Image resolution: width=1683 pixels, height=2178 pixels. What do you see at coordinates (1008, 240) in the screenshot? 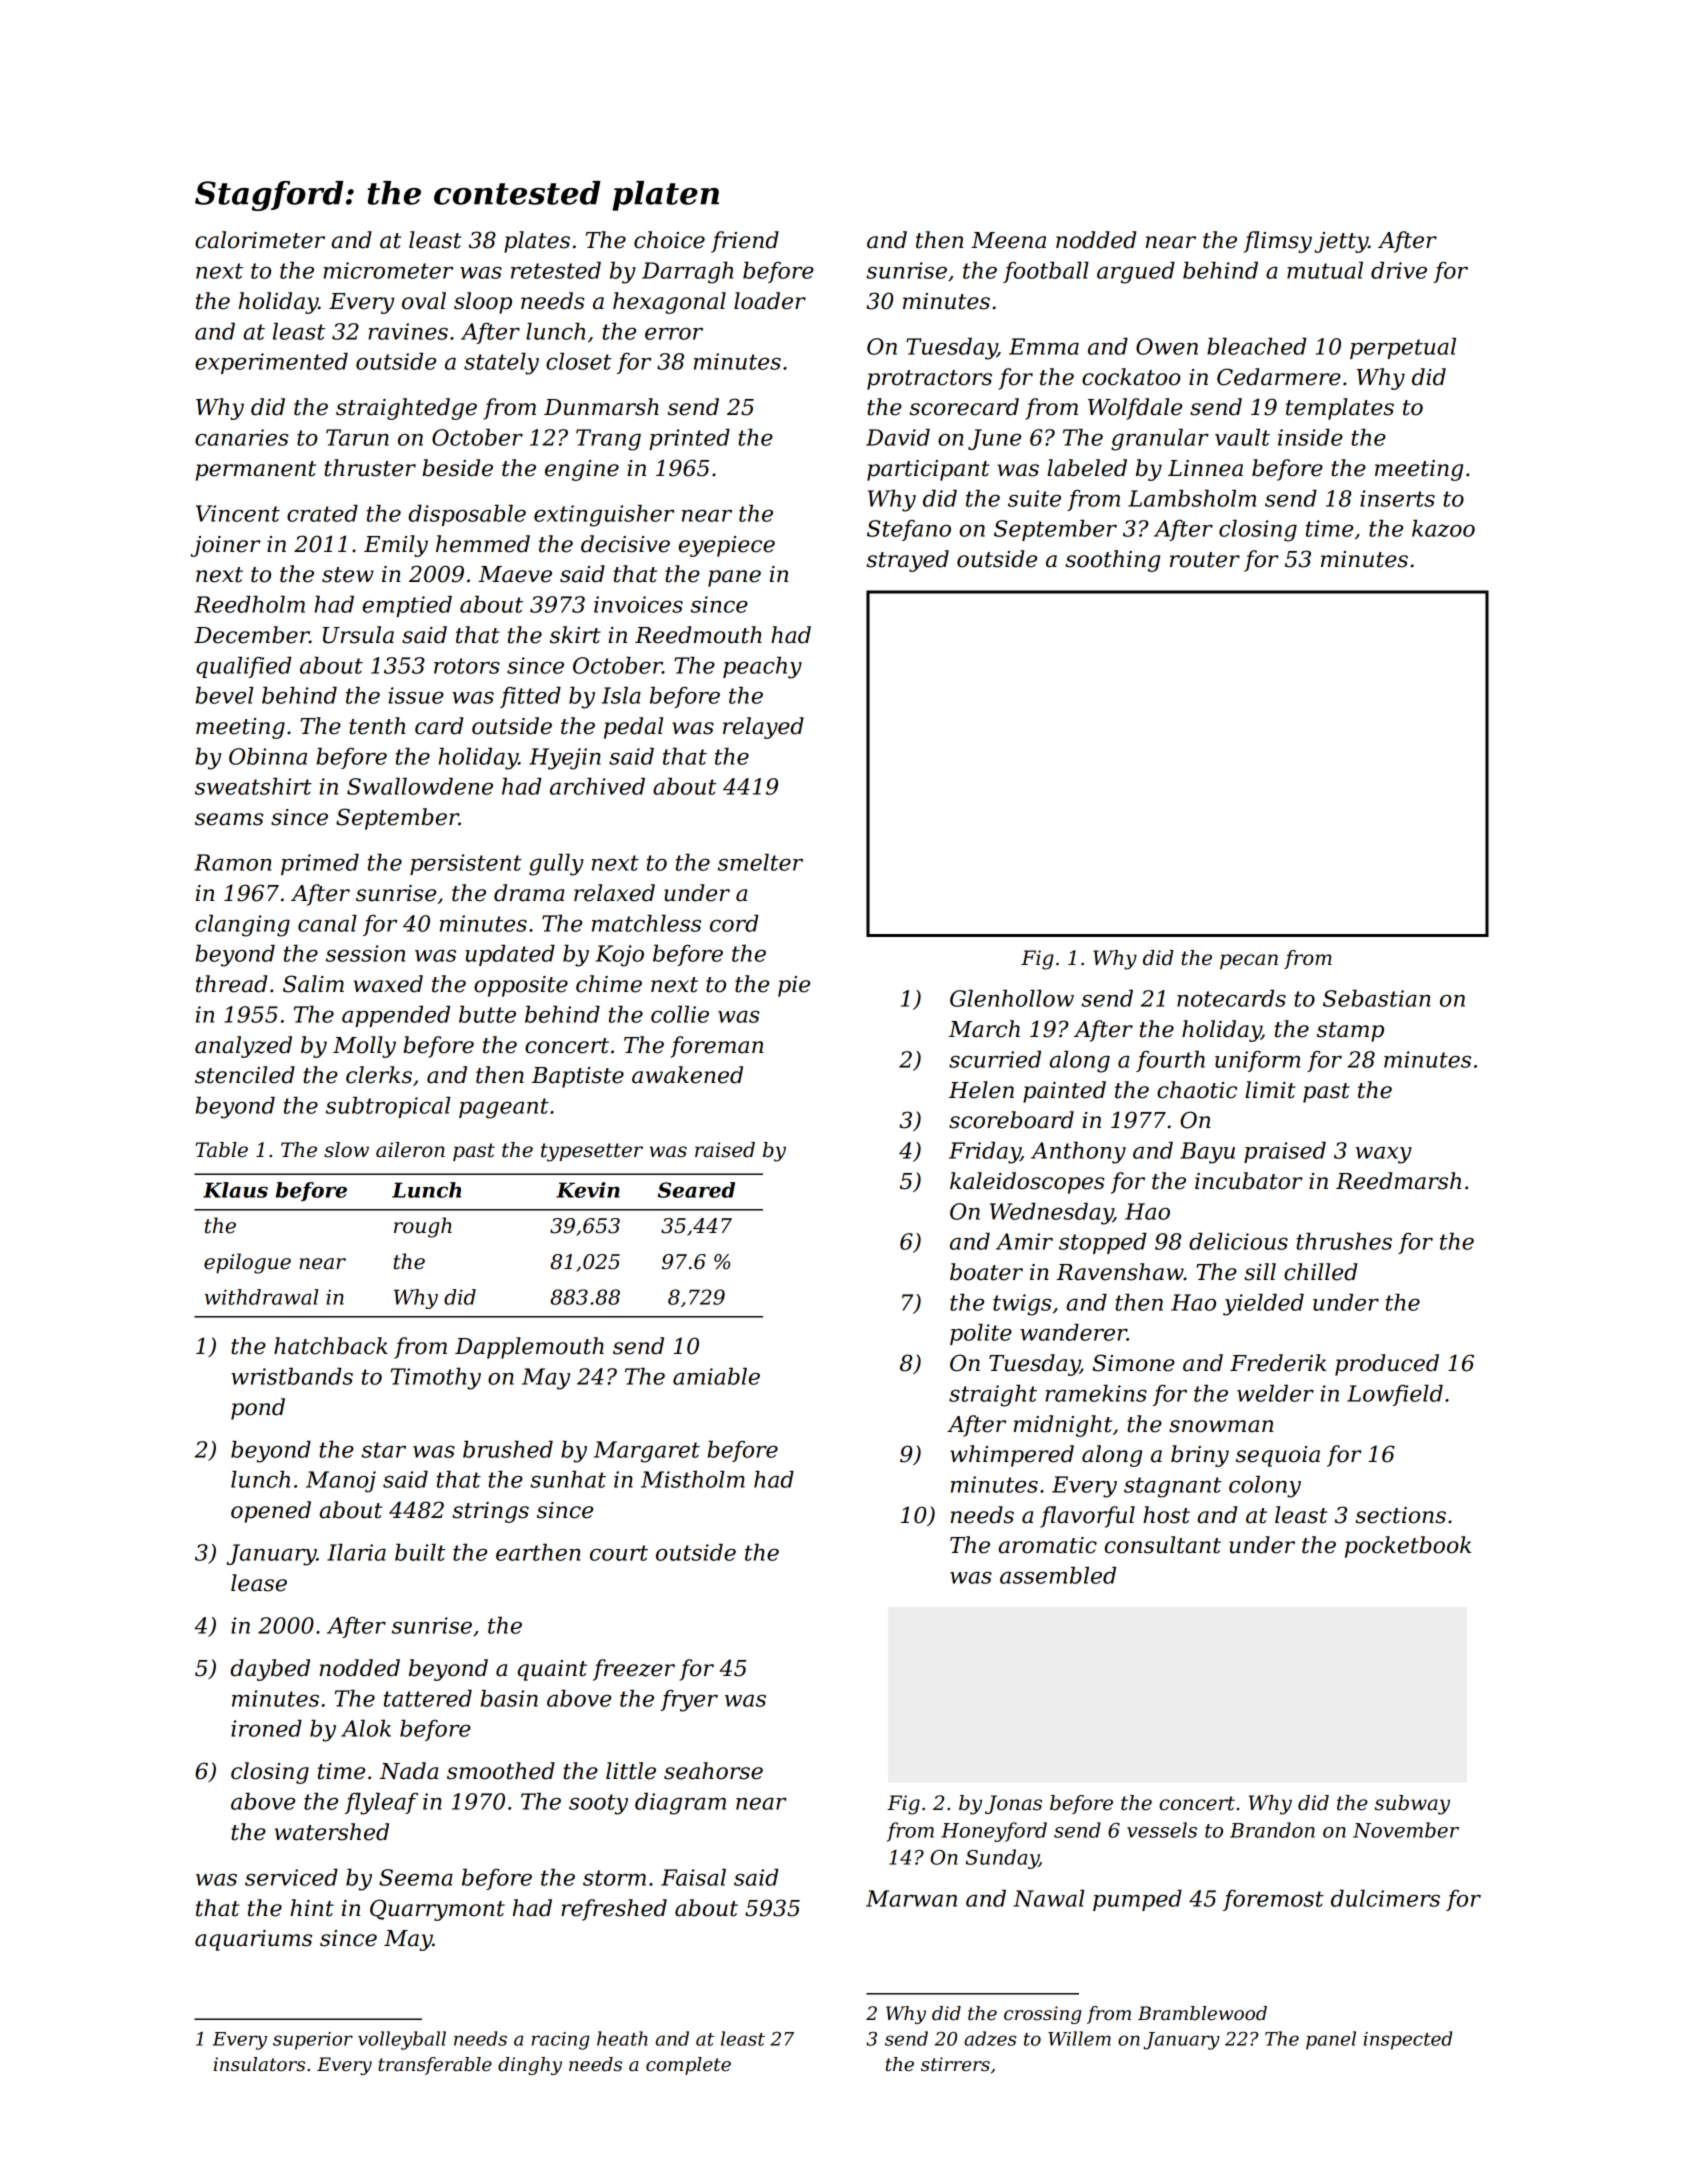
I see `Meena` at bounding box center [1008, 240].
